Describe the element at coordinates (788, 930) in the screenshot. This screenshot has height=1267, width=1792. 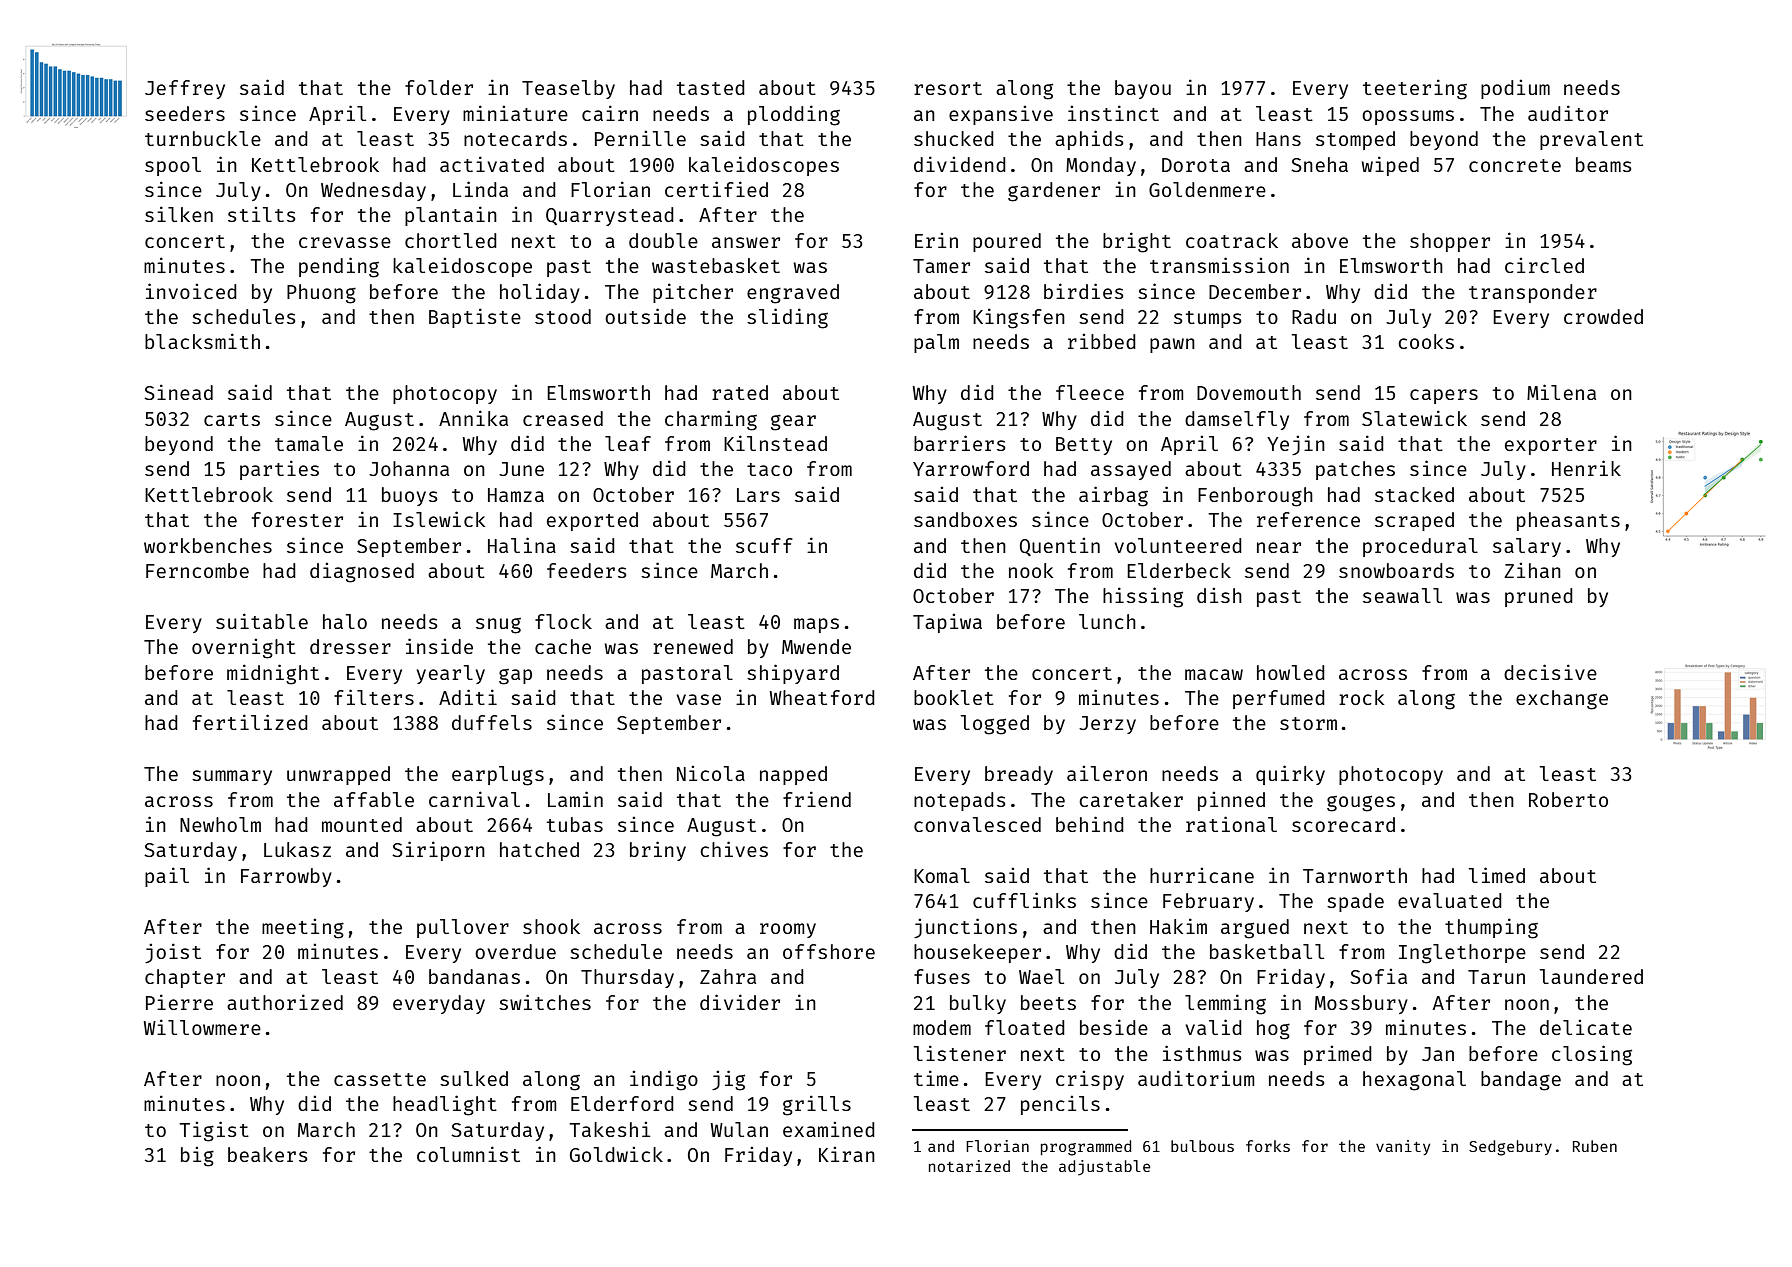
I see `roomy` at that location.
